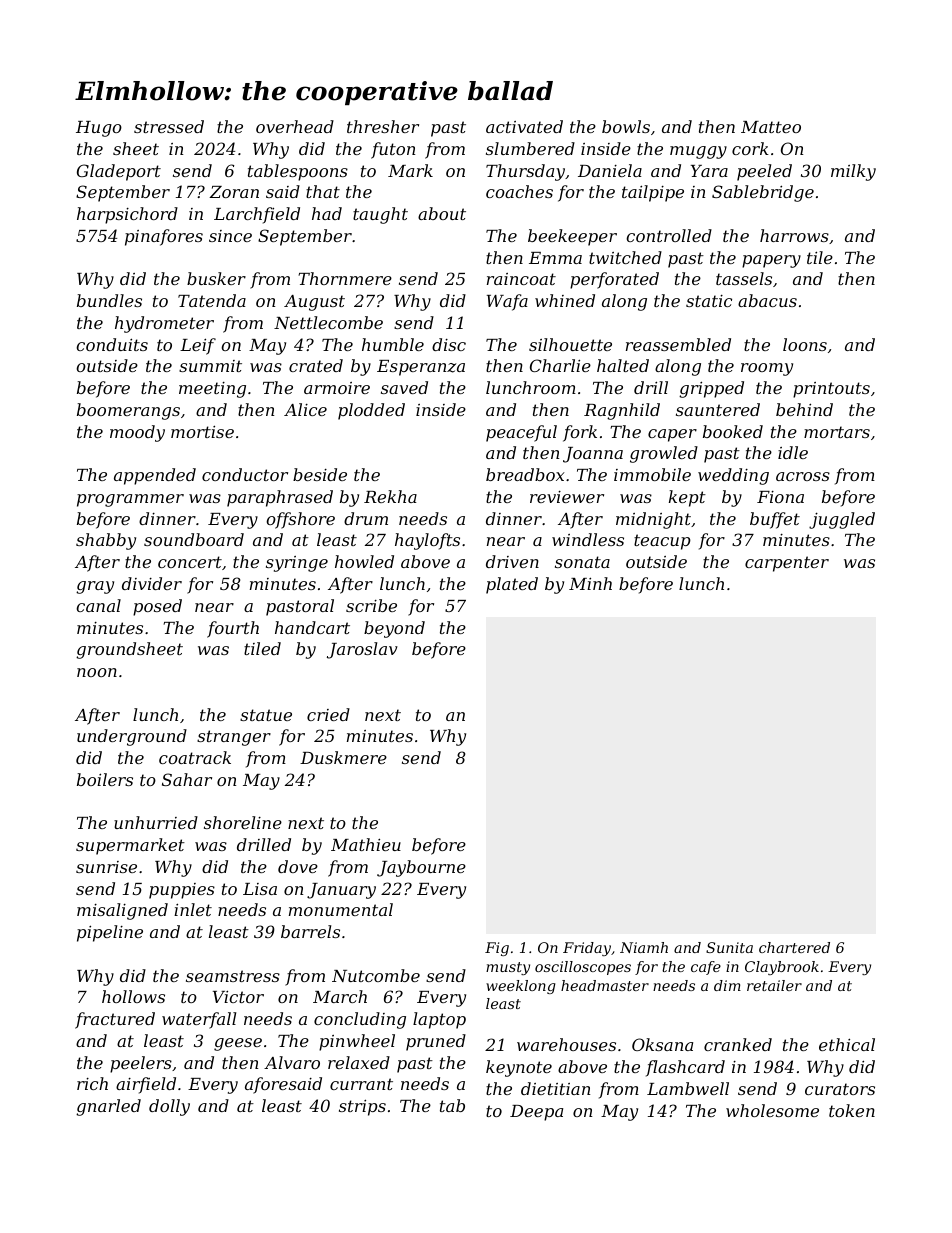 This page has height=1233, width=952. What do you see at coordinates (729, 947) in the page?
I see `Sunita` at bounding box center [729, 947].
